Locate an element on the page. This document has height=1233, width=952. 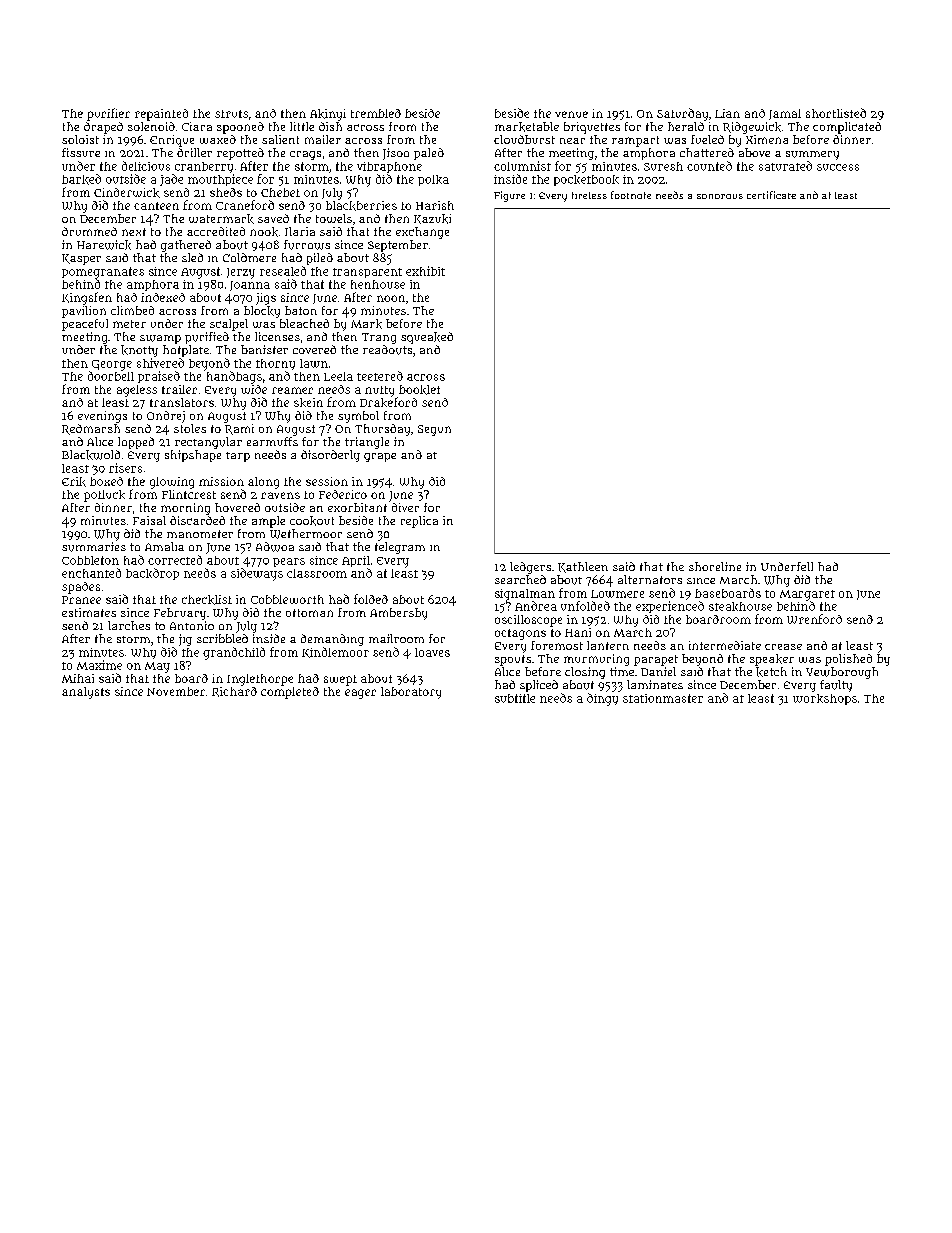
sonorous is located at coordinates (720, 196).
